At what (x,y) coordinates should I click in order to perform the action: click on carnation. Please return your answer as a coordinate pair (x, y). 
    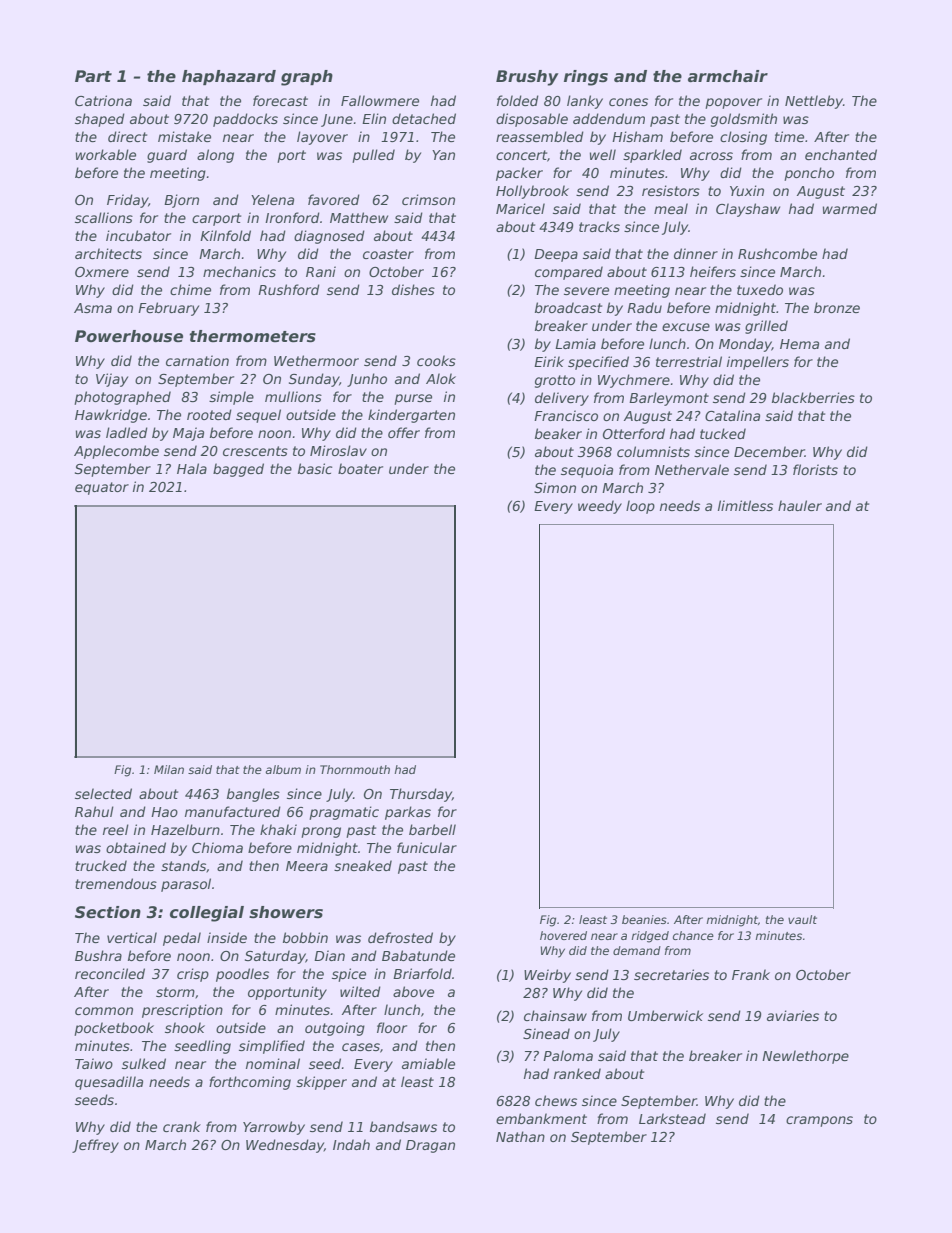
    Looking at the image, I should click on (197, 360).
